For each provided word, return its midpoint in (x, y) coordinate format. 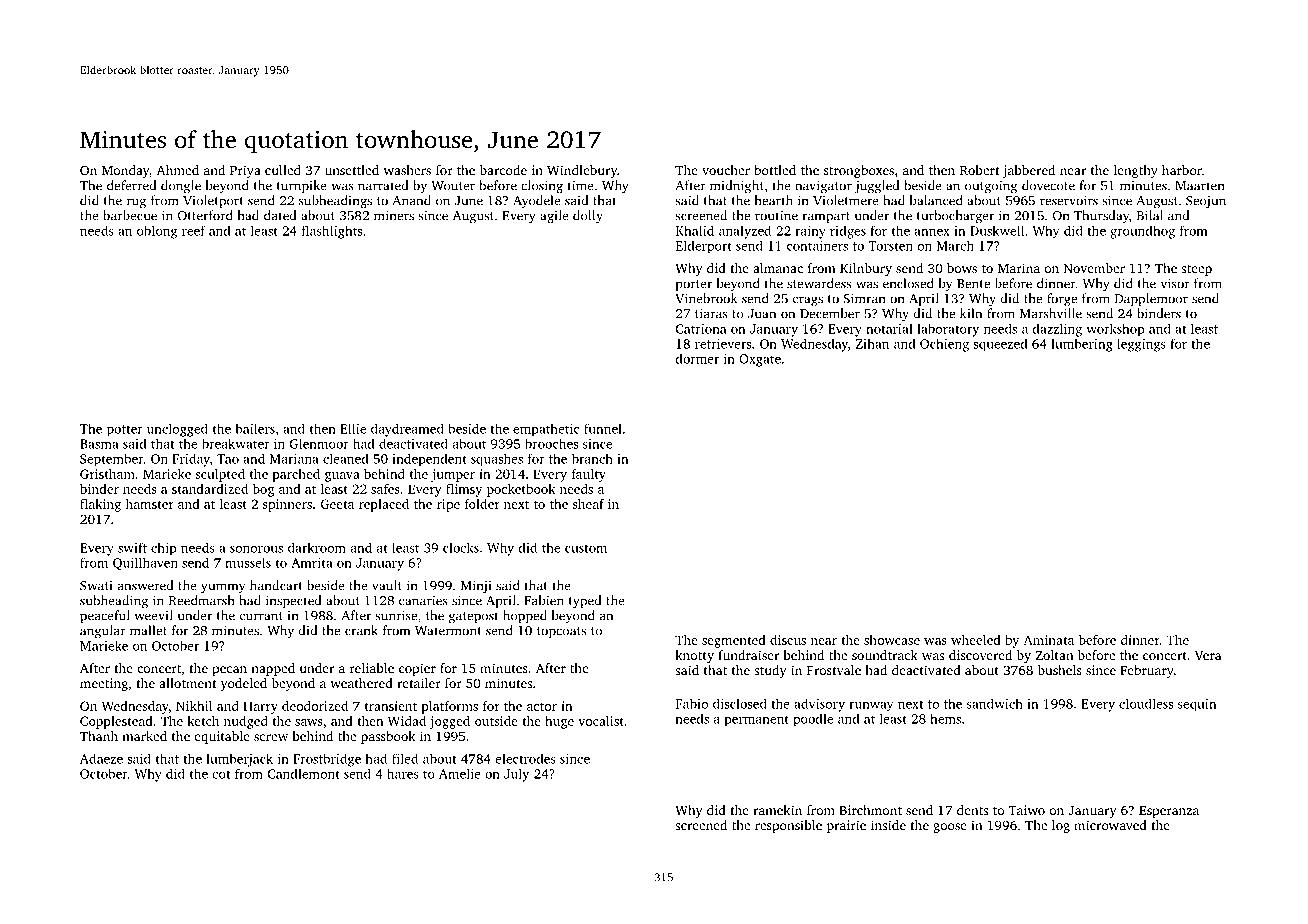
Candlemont (304, 774)
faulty (589, 475)
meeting (104, 684)
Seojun (1206, 202)
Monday (125, 171)
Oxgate (760, 360)
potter (125, 430)
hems (945, 719)
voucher (726, 170)
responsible (788, 826)
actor (542, 707)
